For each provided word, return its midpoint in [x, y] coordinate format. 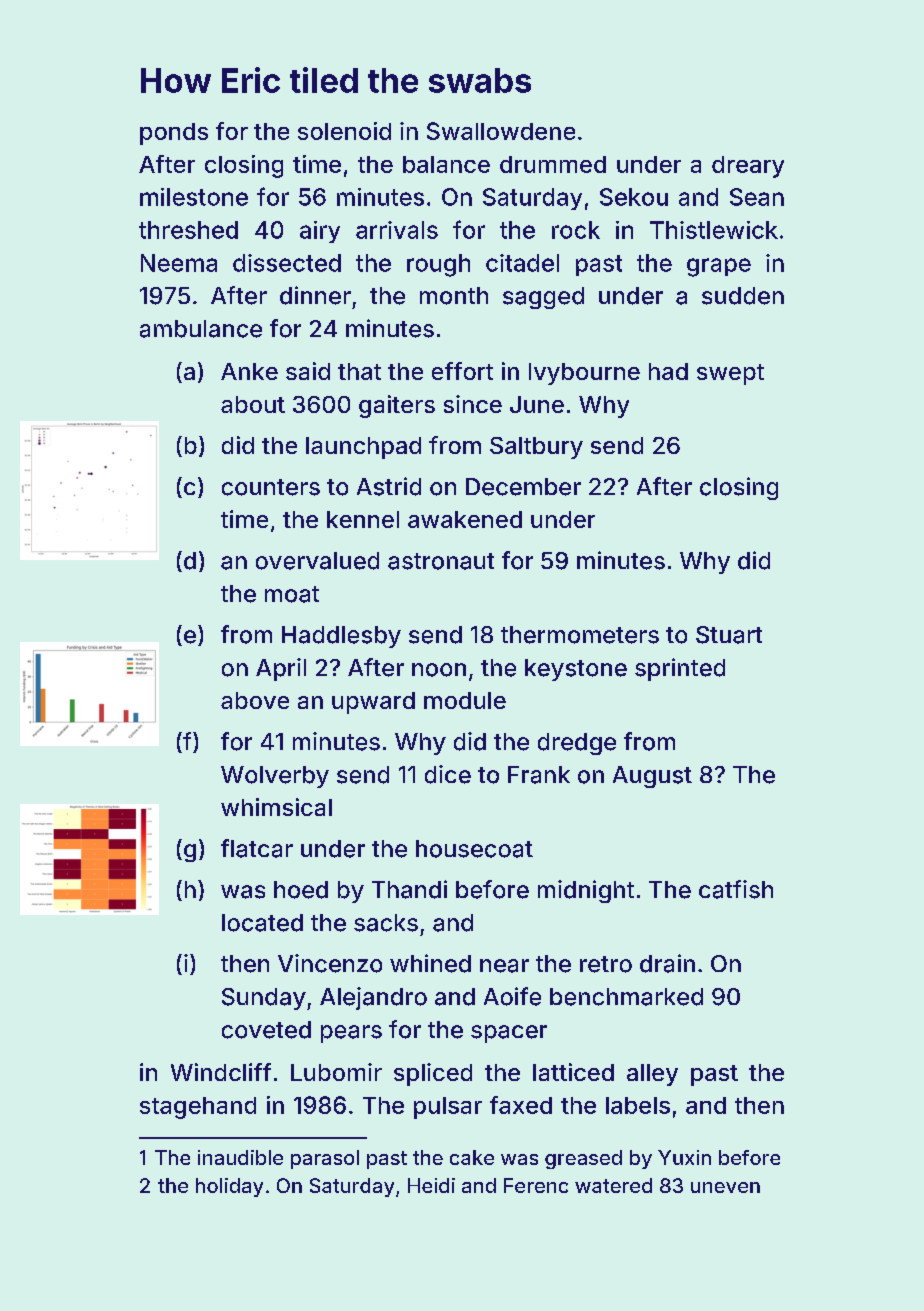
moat [292, 594]
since [473, 404]
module [465, 700]
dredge [577, 744]
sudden [743, 296]
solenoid [344, 131]
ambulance [201, 329]
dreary [748, 167]
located [262, 923]
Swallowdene [501, 131]
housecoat [474, 849]
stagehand [198, 1108]
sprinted [680, 669]
